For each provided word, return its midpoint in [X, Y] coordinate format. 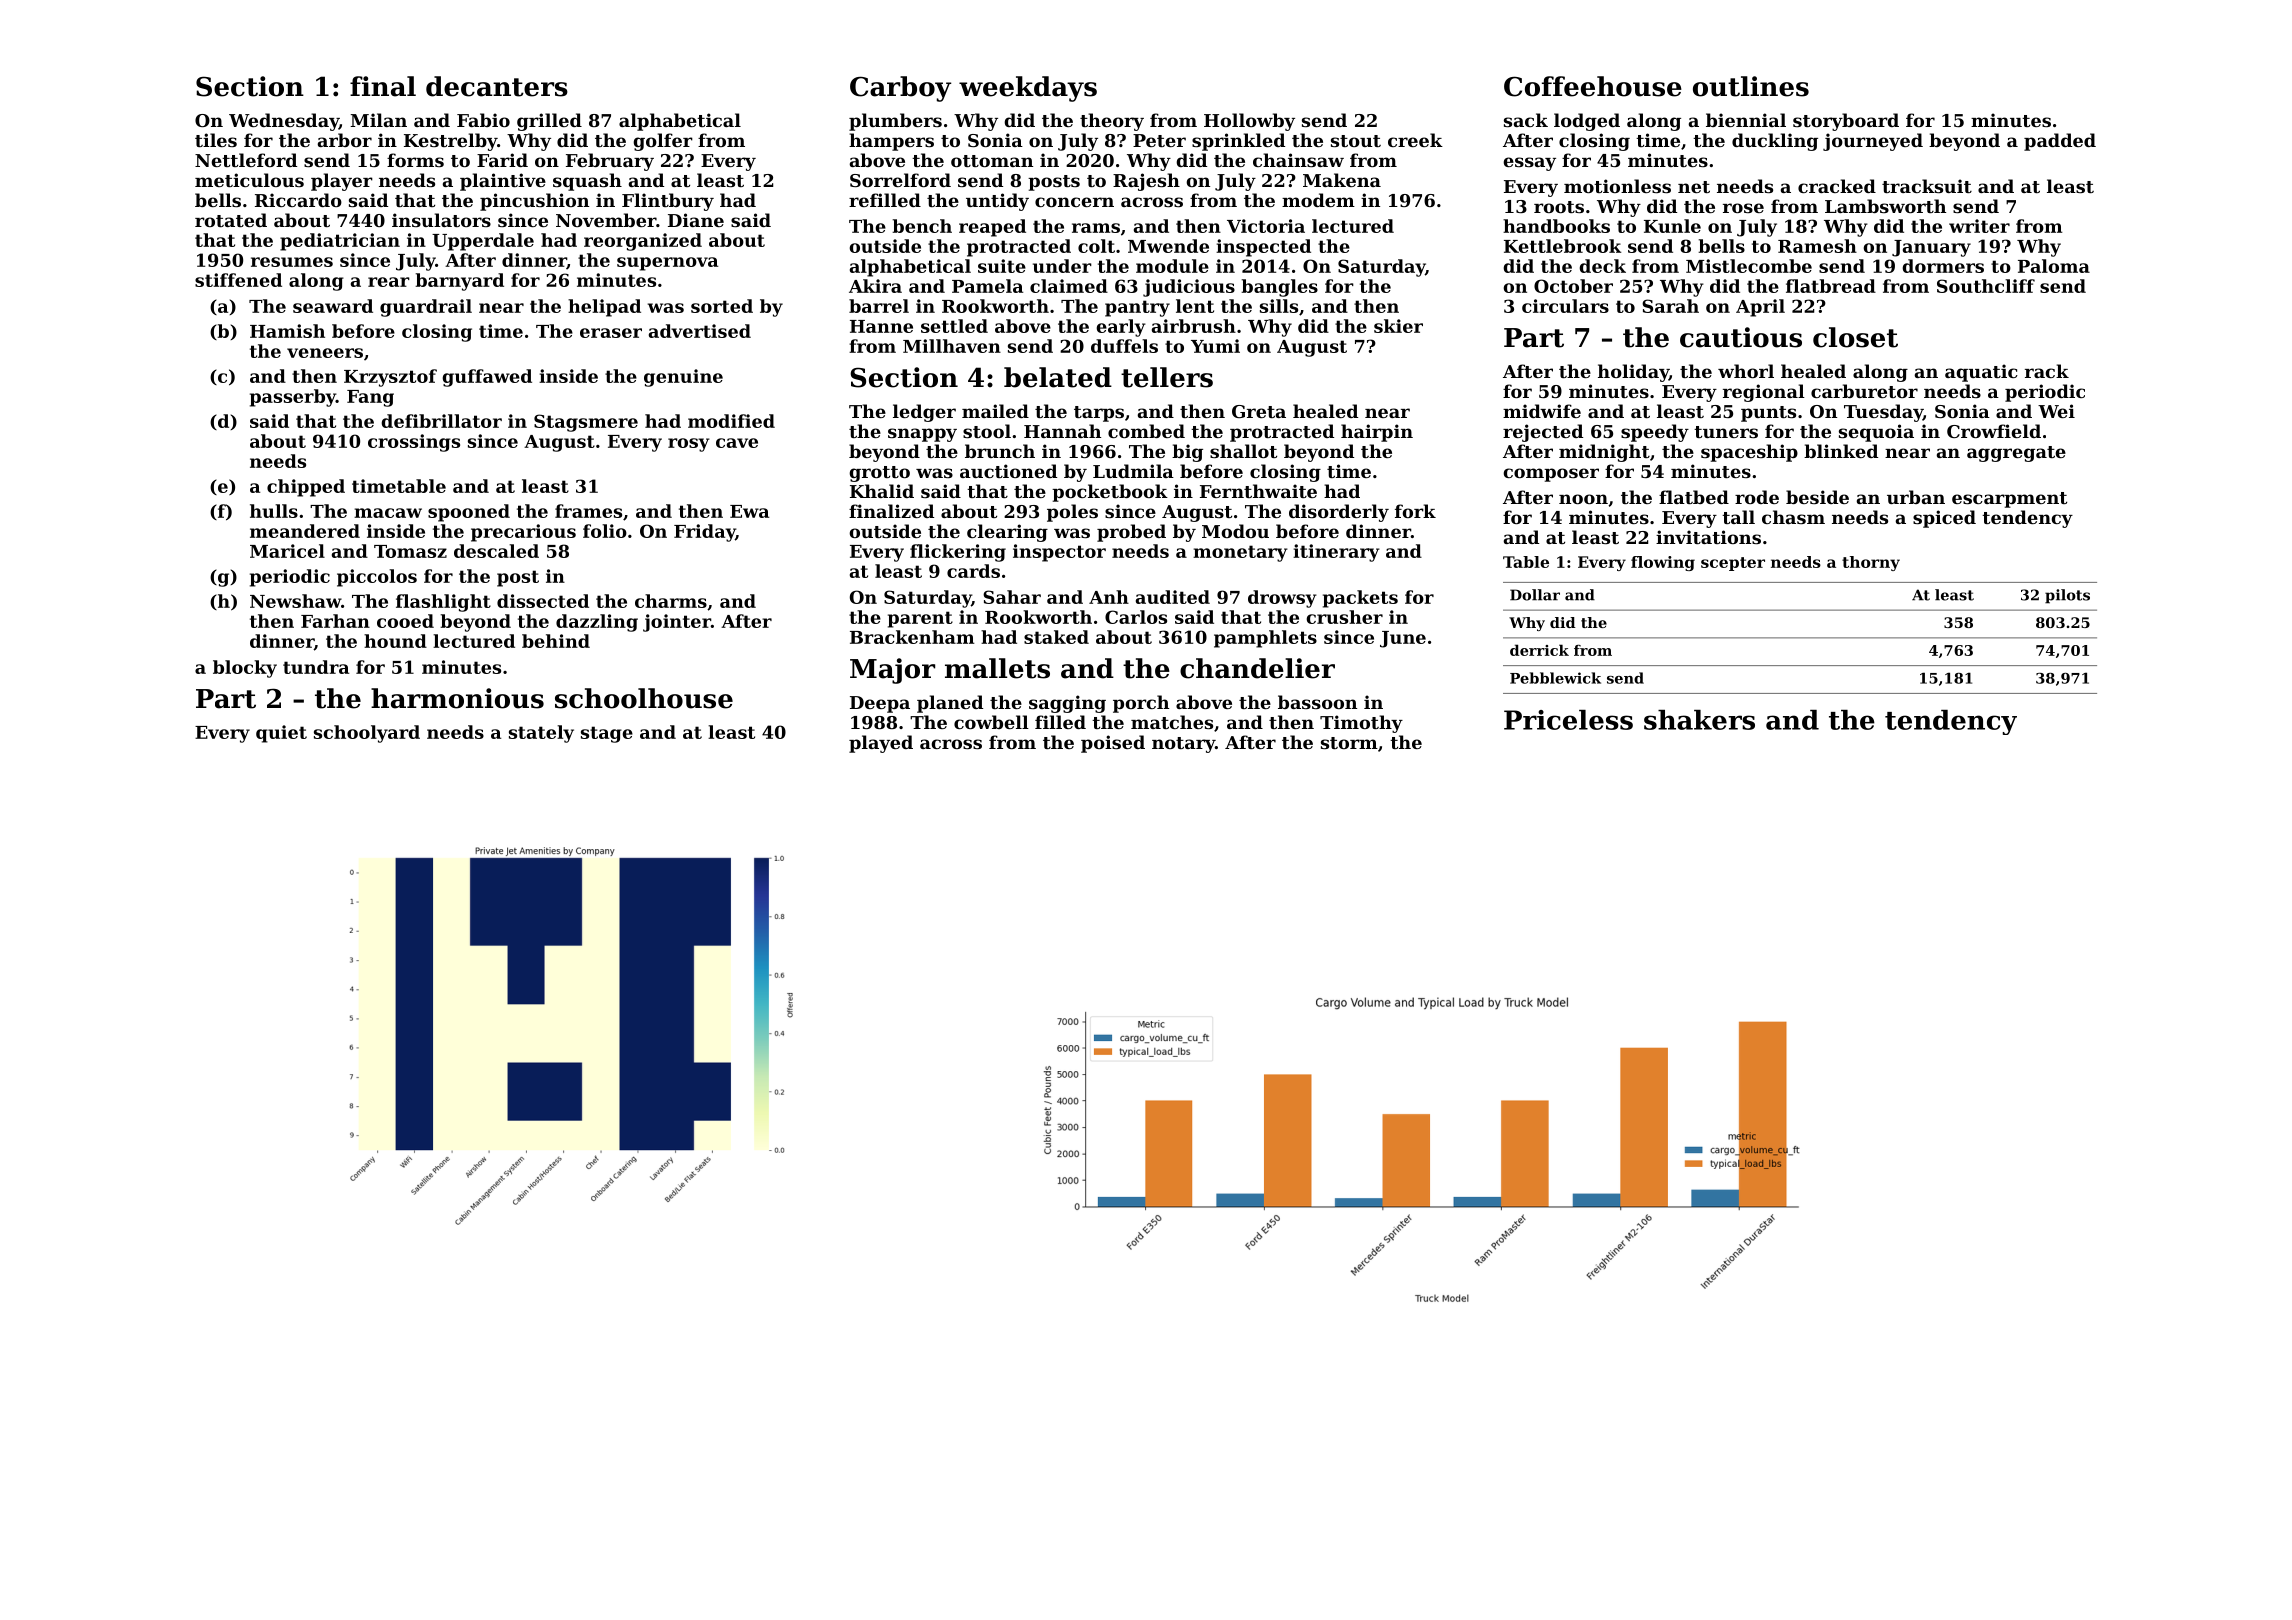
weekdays [1028, 89]
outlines [1751, 86]
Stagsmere [586, 423]
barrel [879, 306]
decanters [497, 86]
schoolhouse [644, 698]
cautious [1741, 337]
